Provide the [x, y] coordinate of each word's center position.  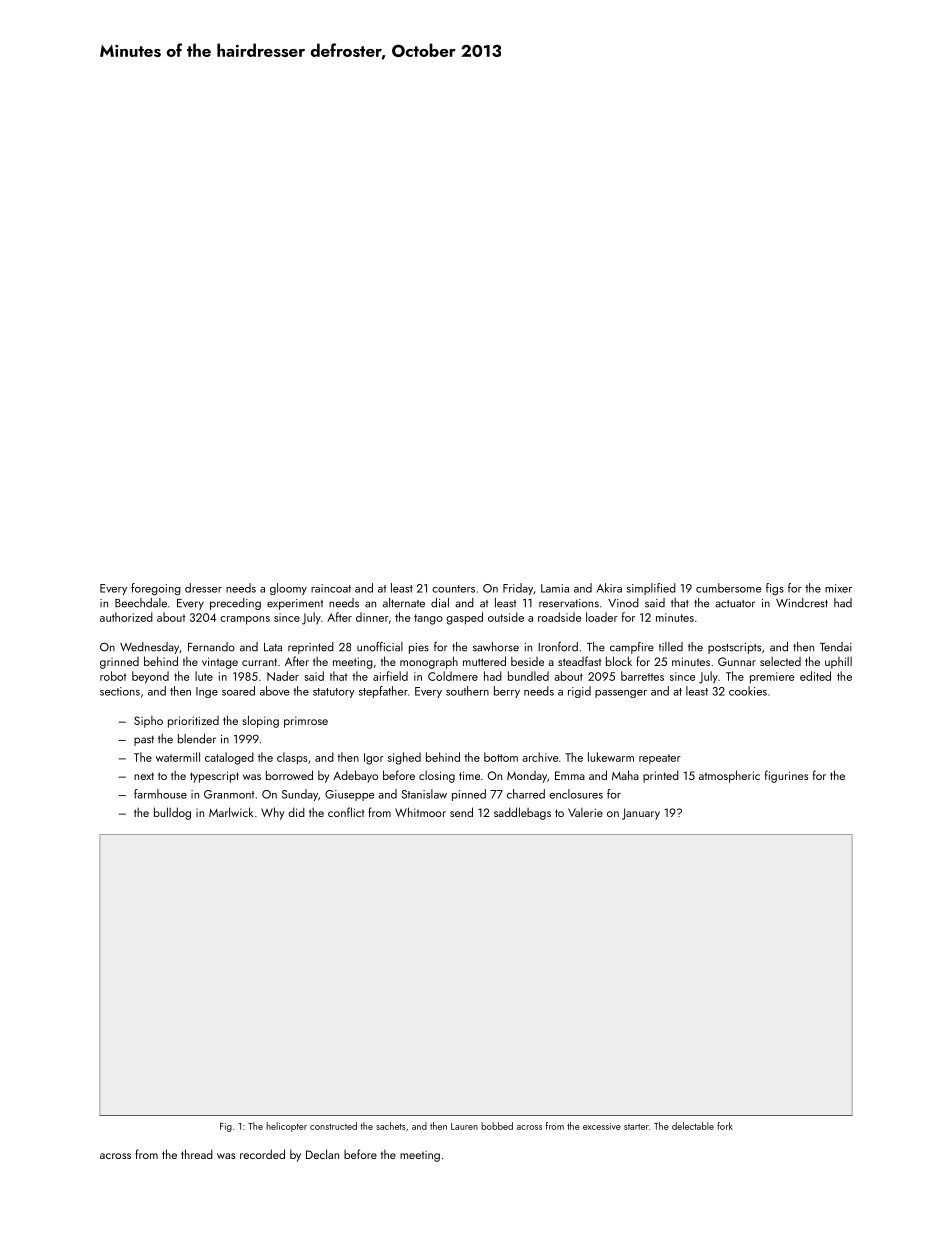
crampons [245, 620]
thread [197, 1154]
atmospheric [729, 776]
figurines [786, 776]
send [461, 812]
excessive [602, 1126]
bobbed [497, 1126]
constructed [333, 1126]
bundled [528, 676]
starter [636, 1127]
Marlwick [231, 812]
